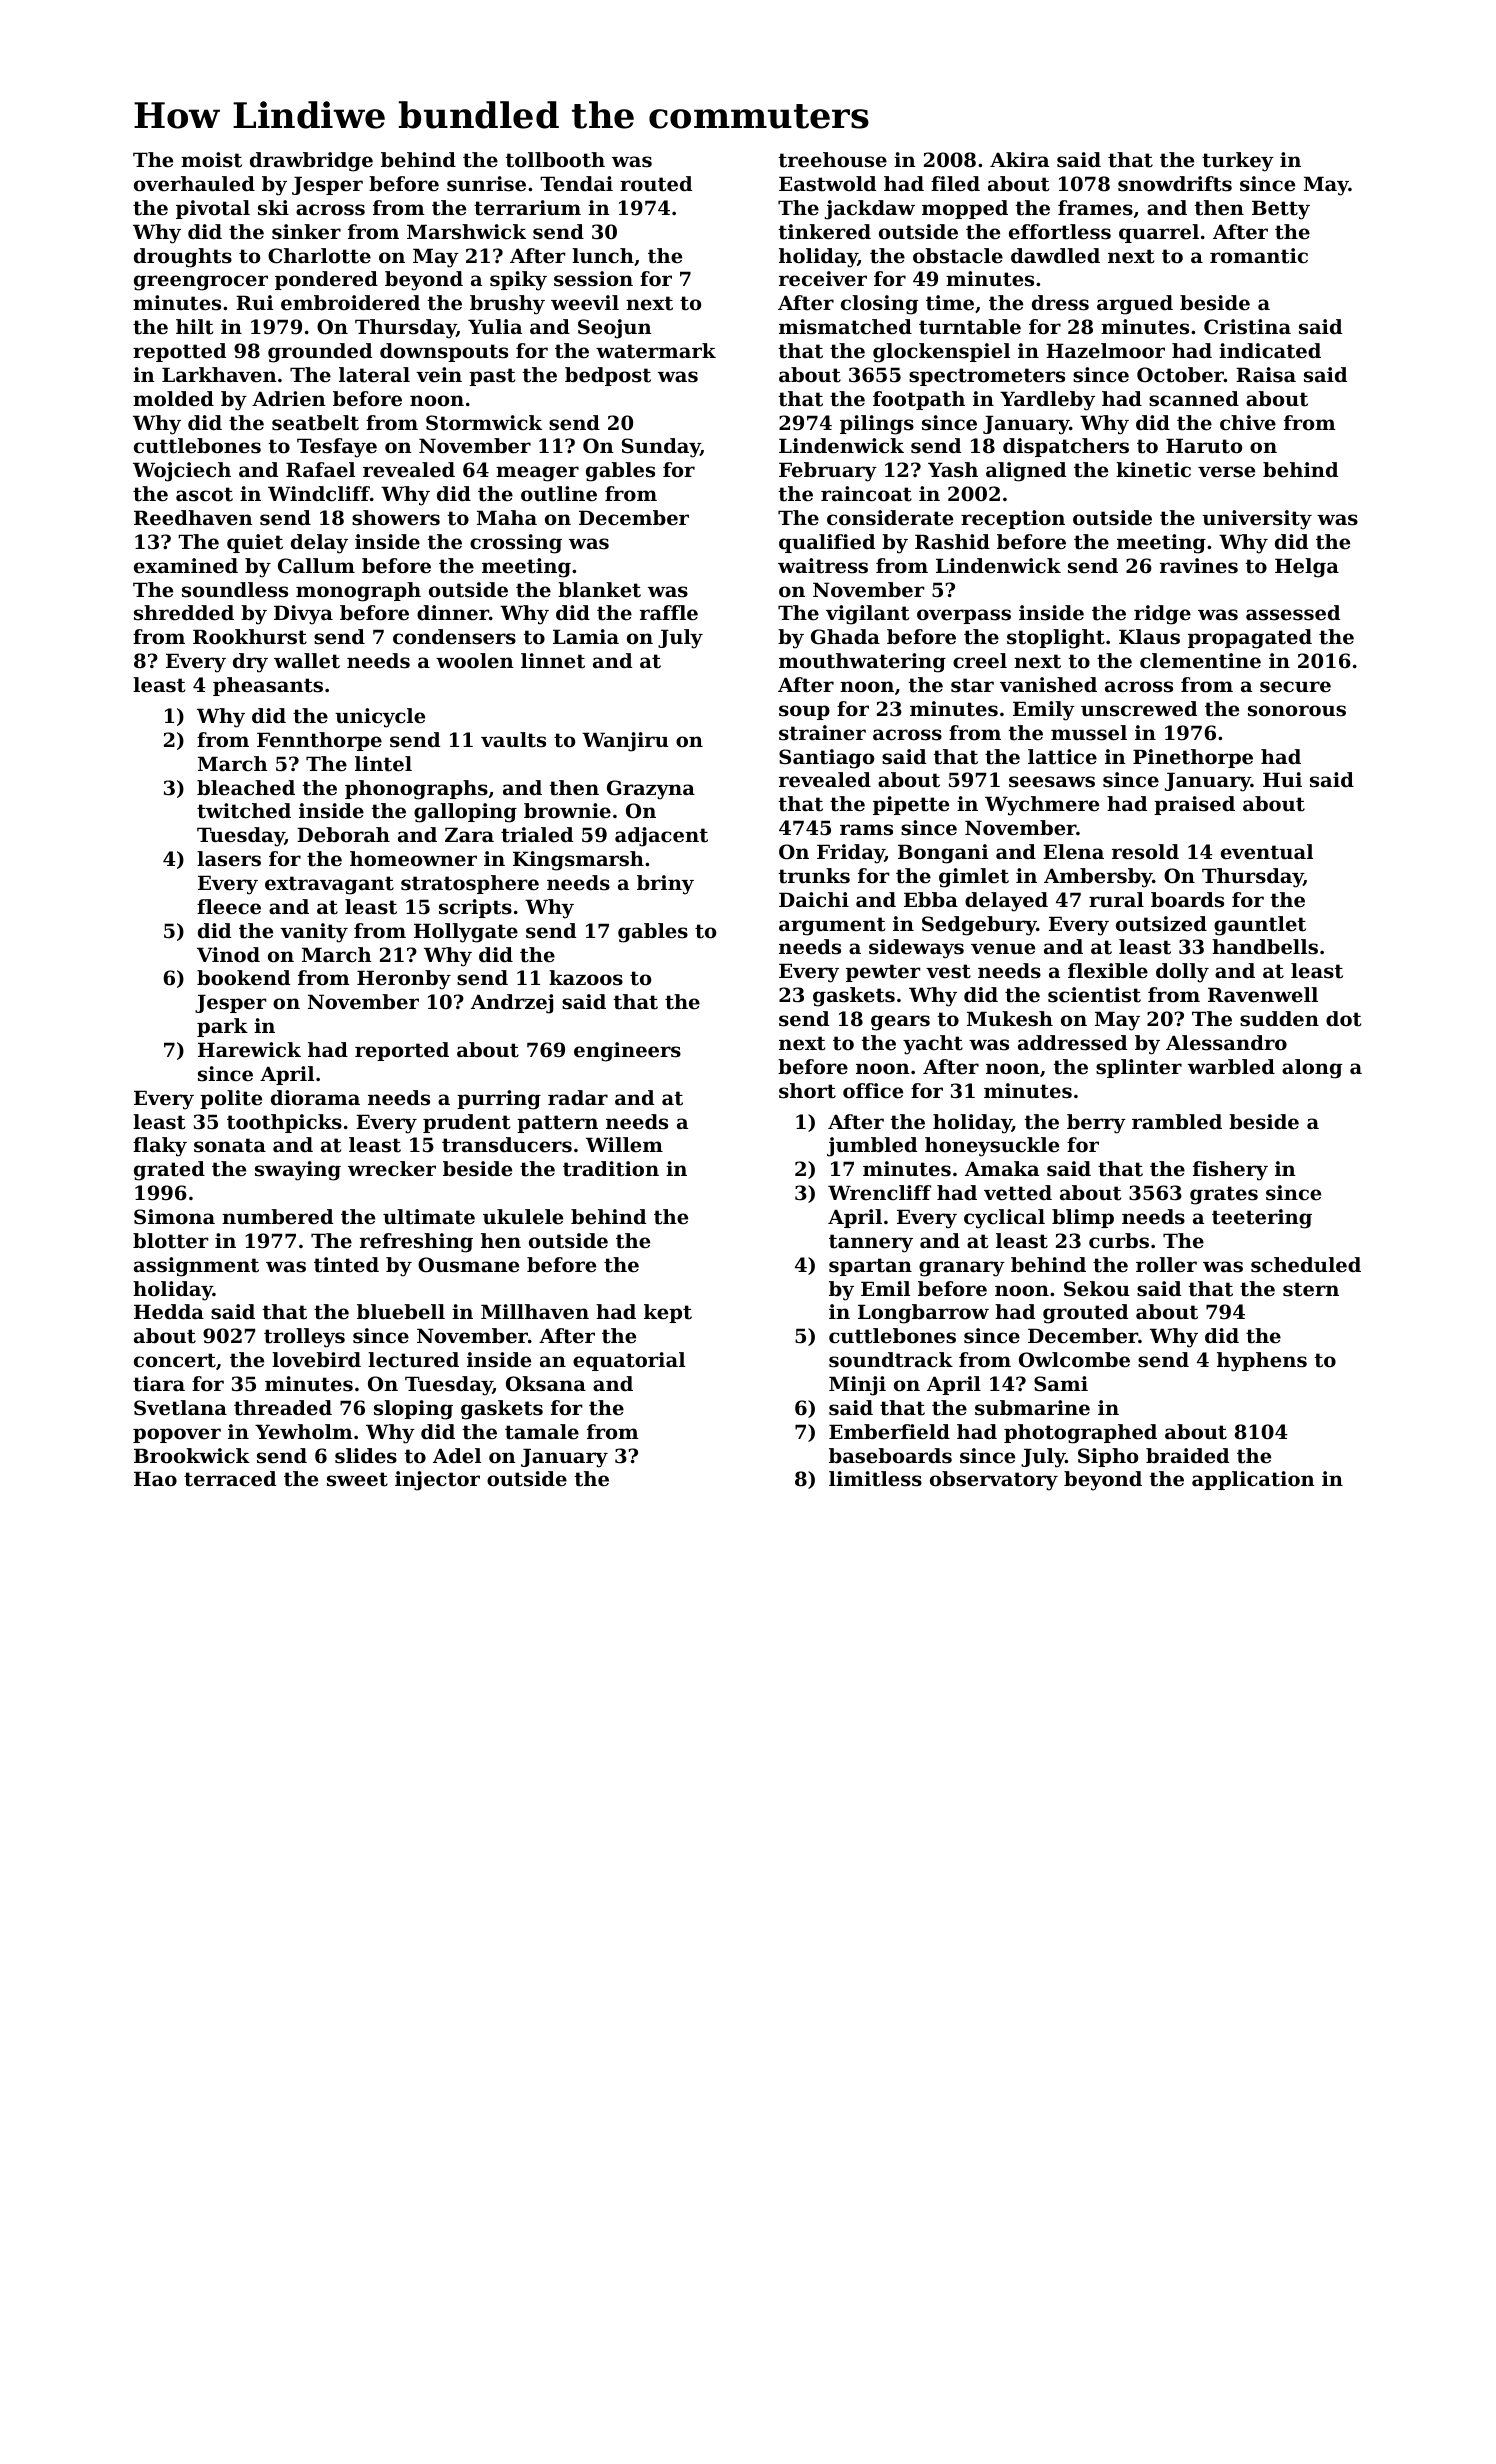  I want to click on toothpicks, so click(284, 1123).
